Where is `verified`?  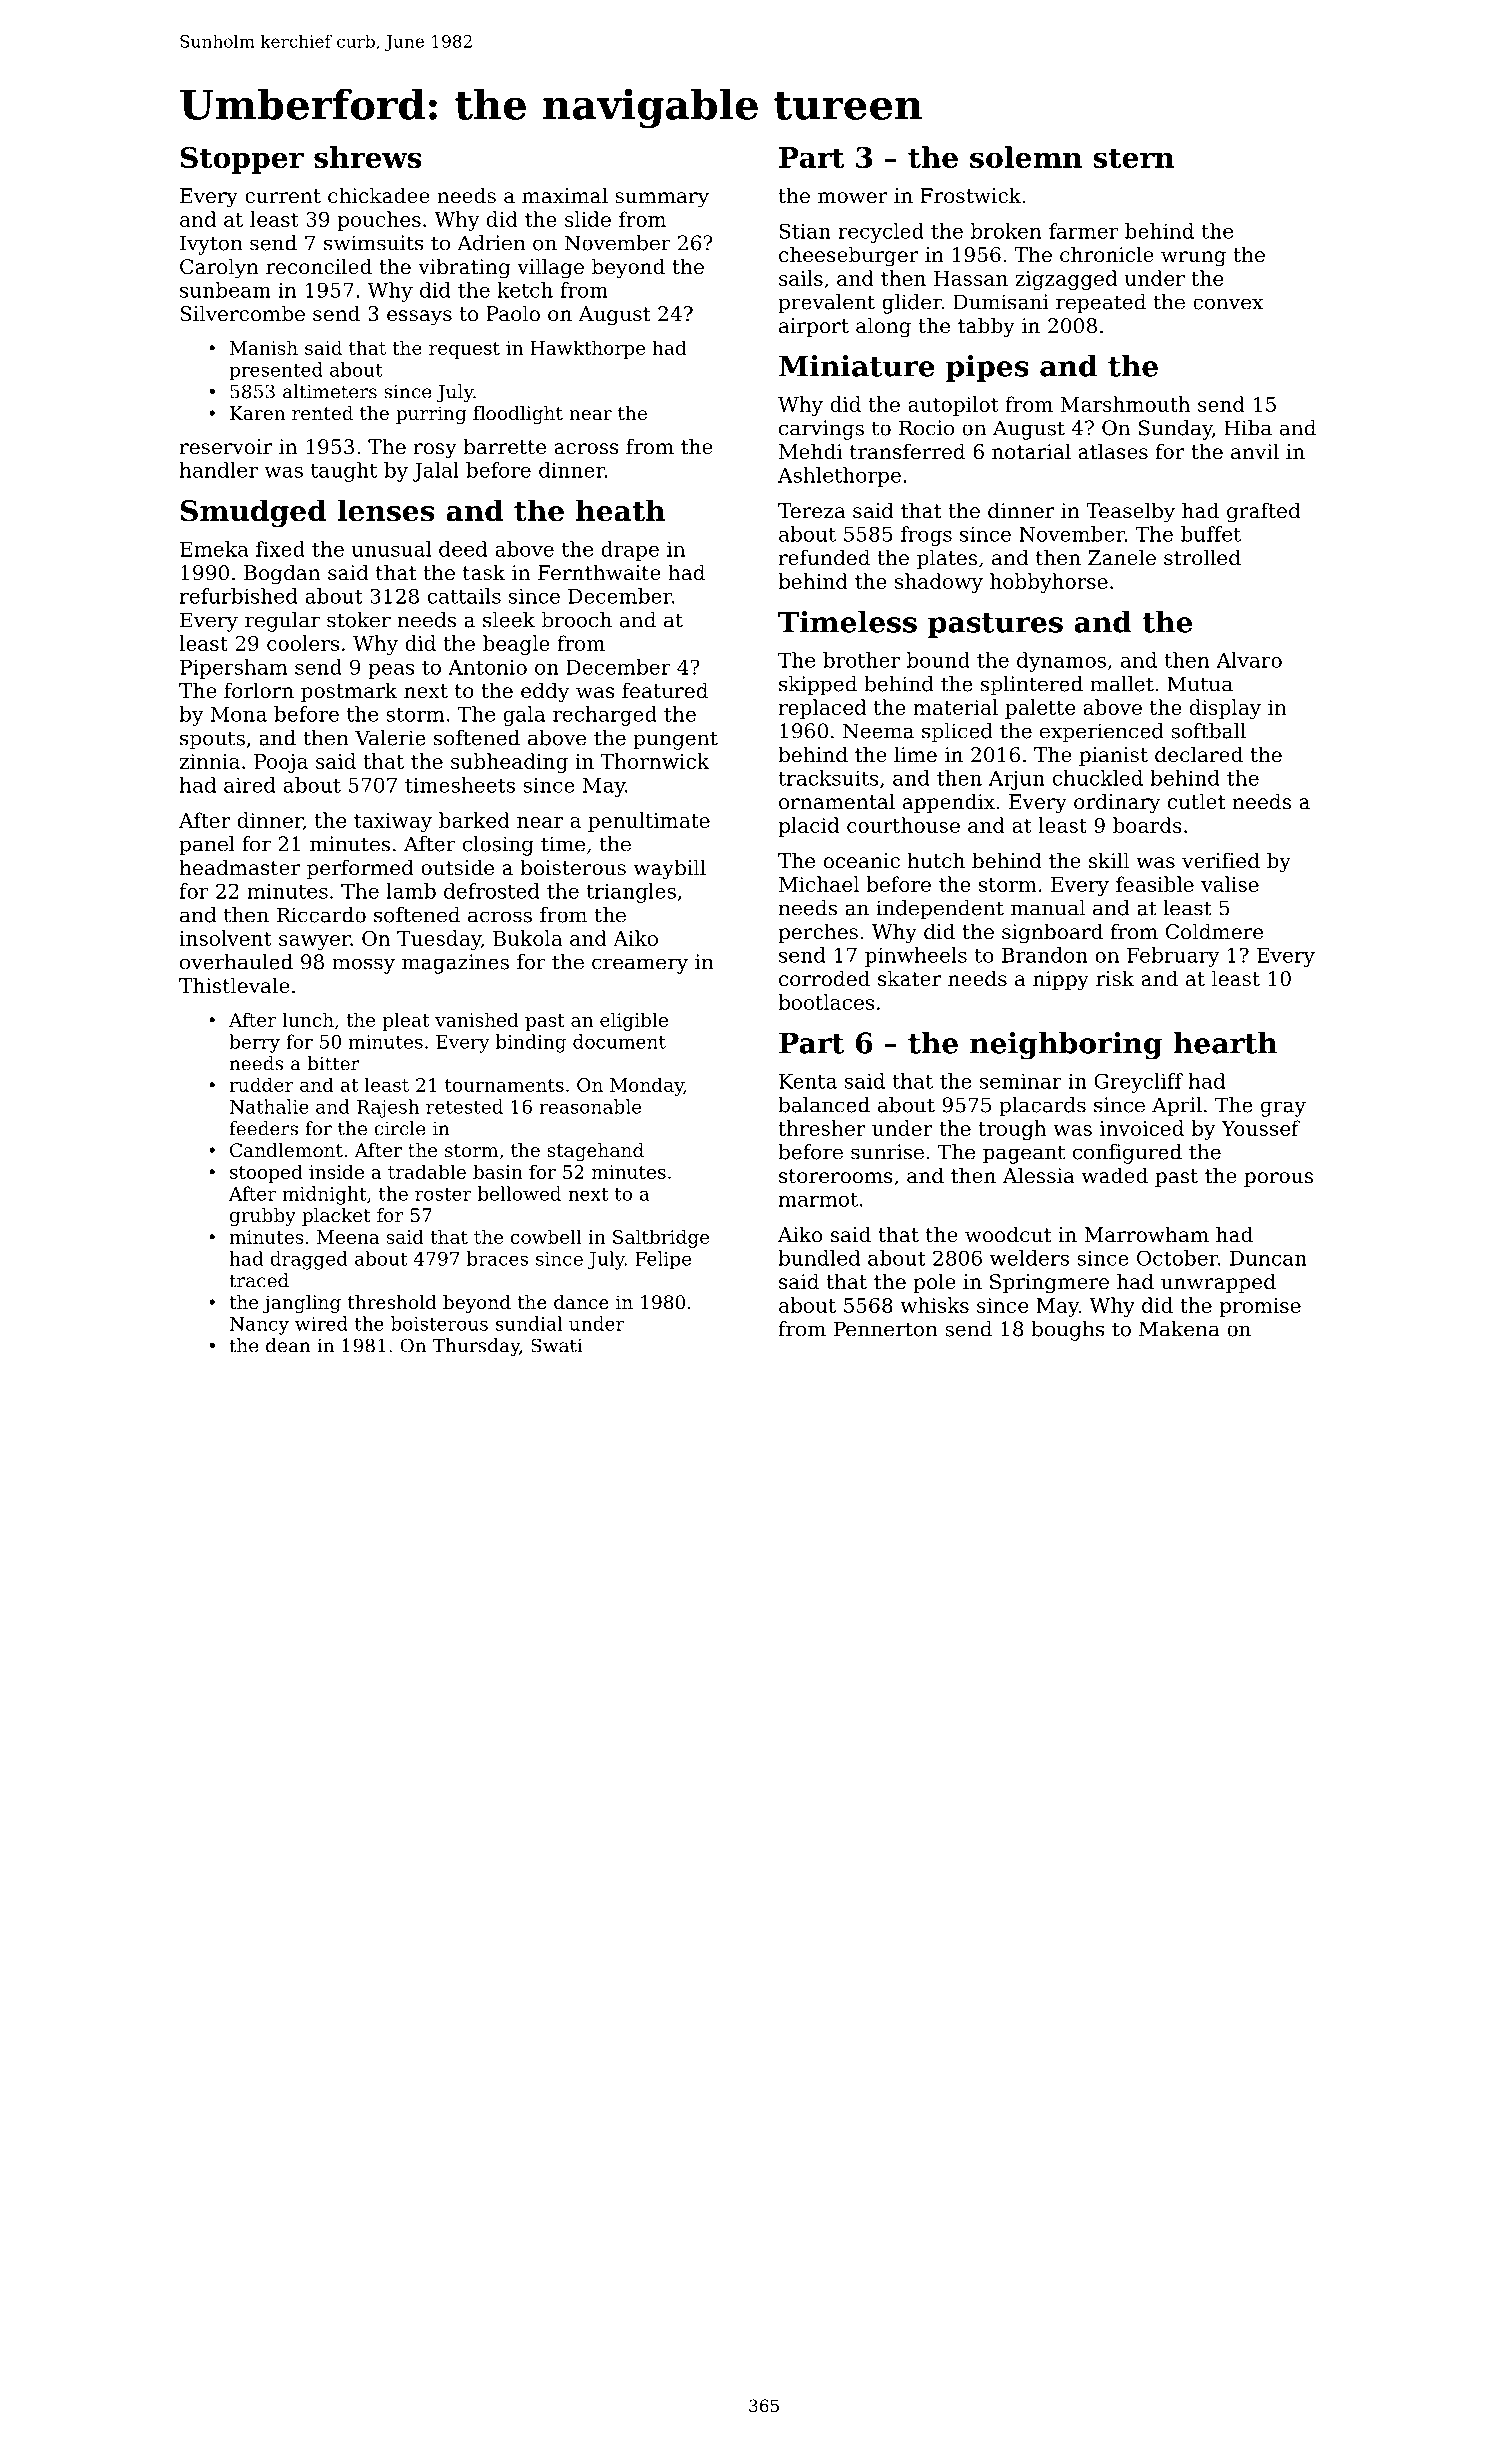
verified is located at coordinates (1221, 860).
